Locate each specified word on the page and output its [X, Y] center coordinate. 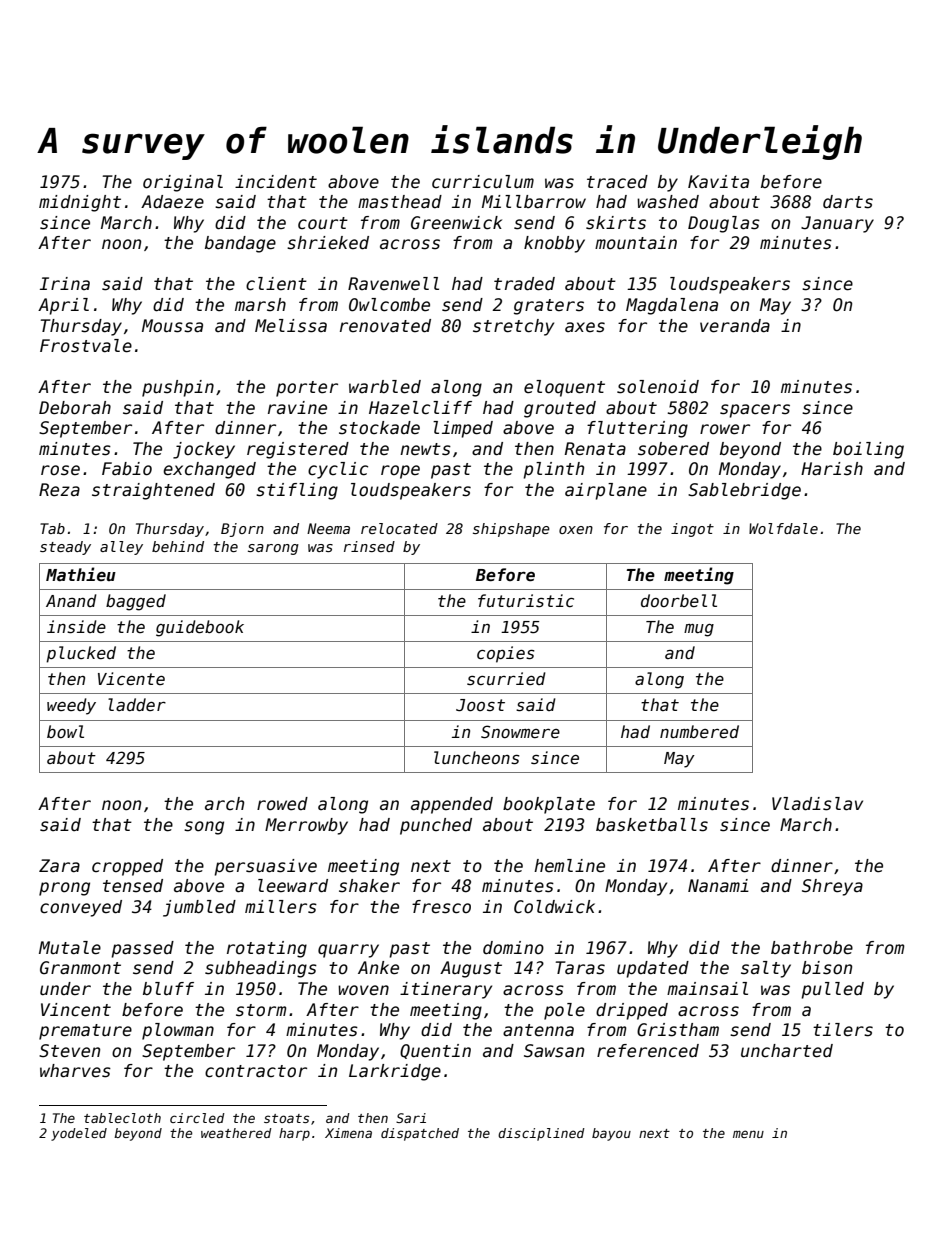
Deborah [75, 408]
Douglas [724, 224]
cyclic [338, 470]
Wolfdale [783, 528]
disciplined [541, 1134]
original [183, 183]
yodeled [79, 1134]
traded [524, 284]
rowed [282, 804]
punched [436, 826]
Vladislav [817, 804]
